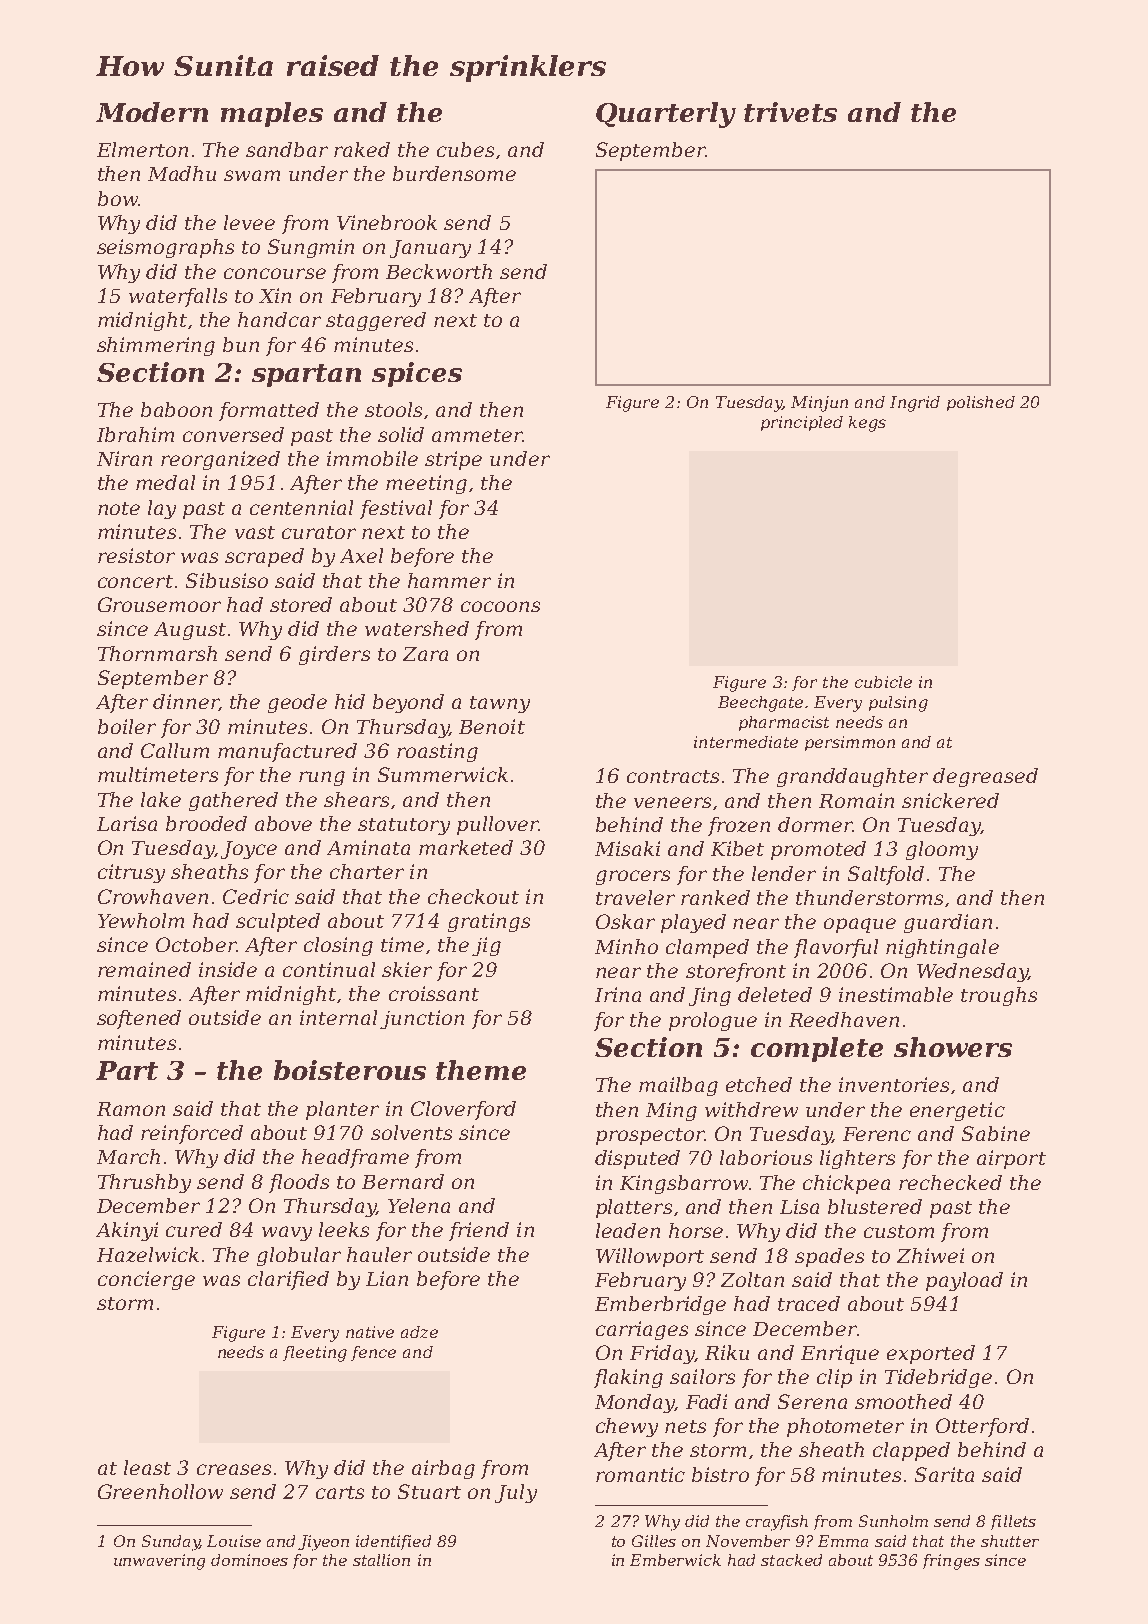 The width and height of the screenshot is (1148, 1624). Describe the element at coordinates (131, 1109) in the screenshot. I see `Ramon` at that location.
